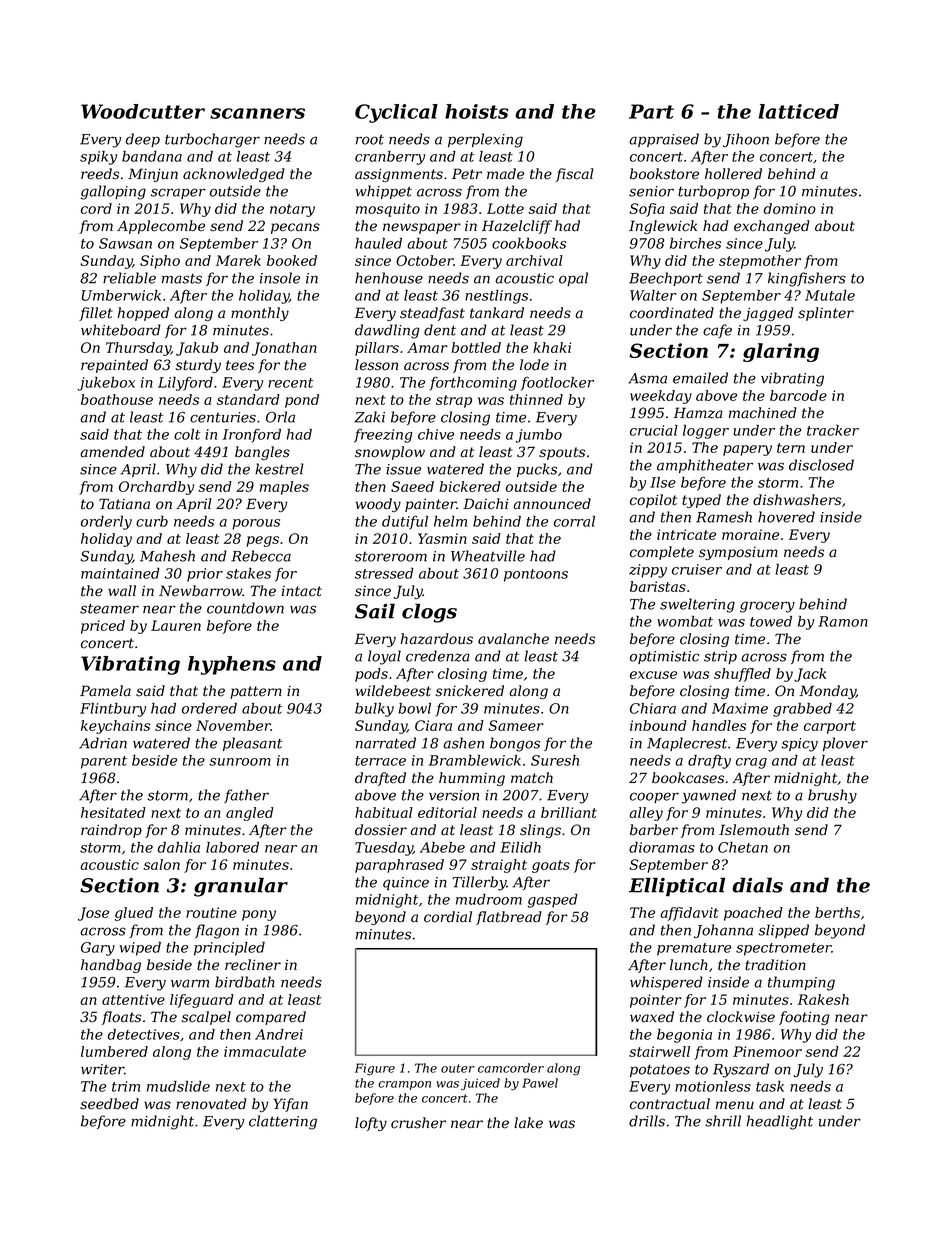 The image size is (952, 1233). Describe the element at coordinates (427, 347) in the screenshot. I see `Amar` at that location.
